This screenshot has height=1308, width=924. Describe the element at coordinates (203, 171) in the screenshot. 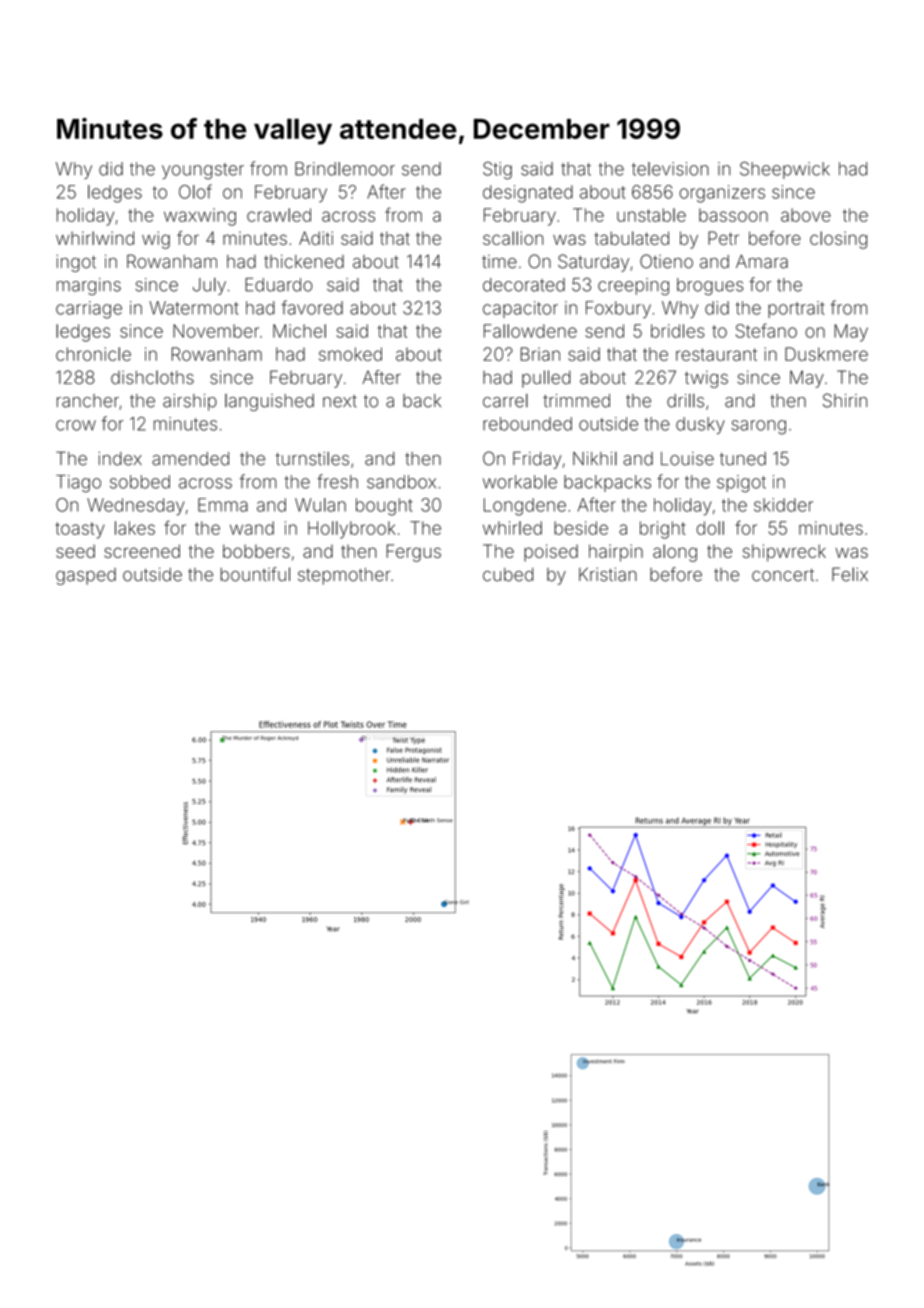

I see `youngster` at that location.
